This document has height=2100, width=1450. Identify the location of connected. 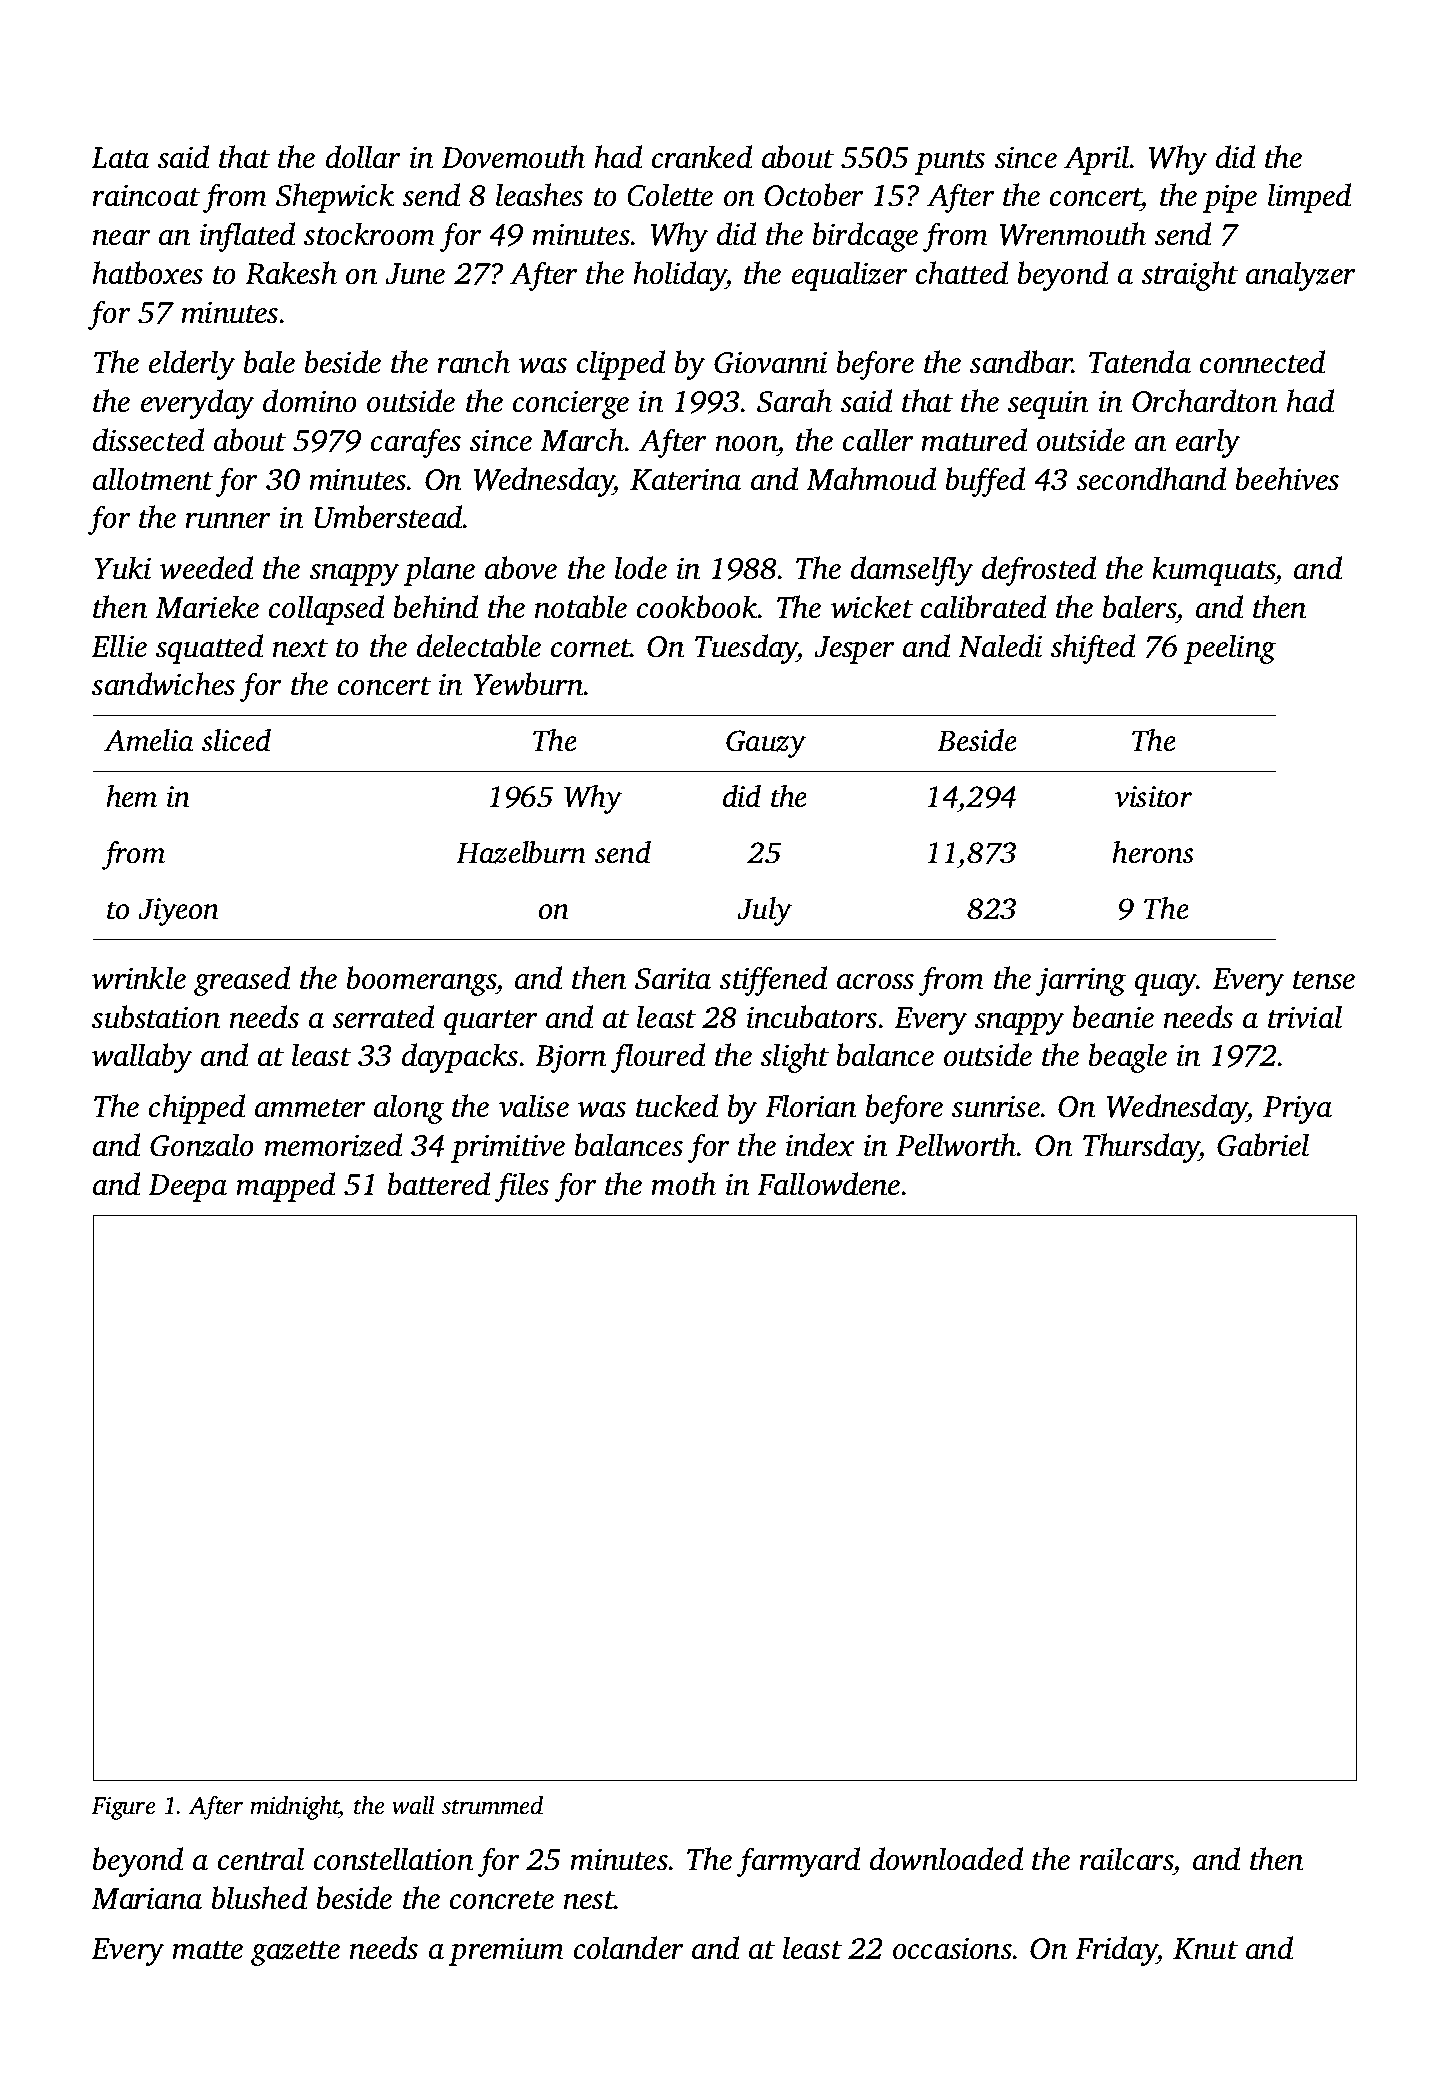
(1262, 362).
